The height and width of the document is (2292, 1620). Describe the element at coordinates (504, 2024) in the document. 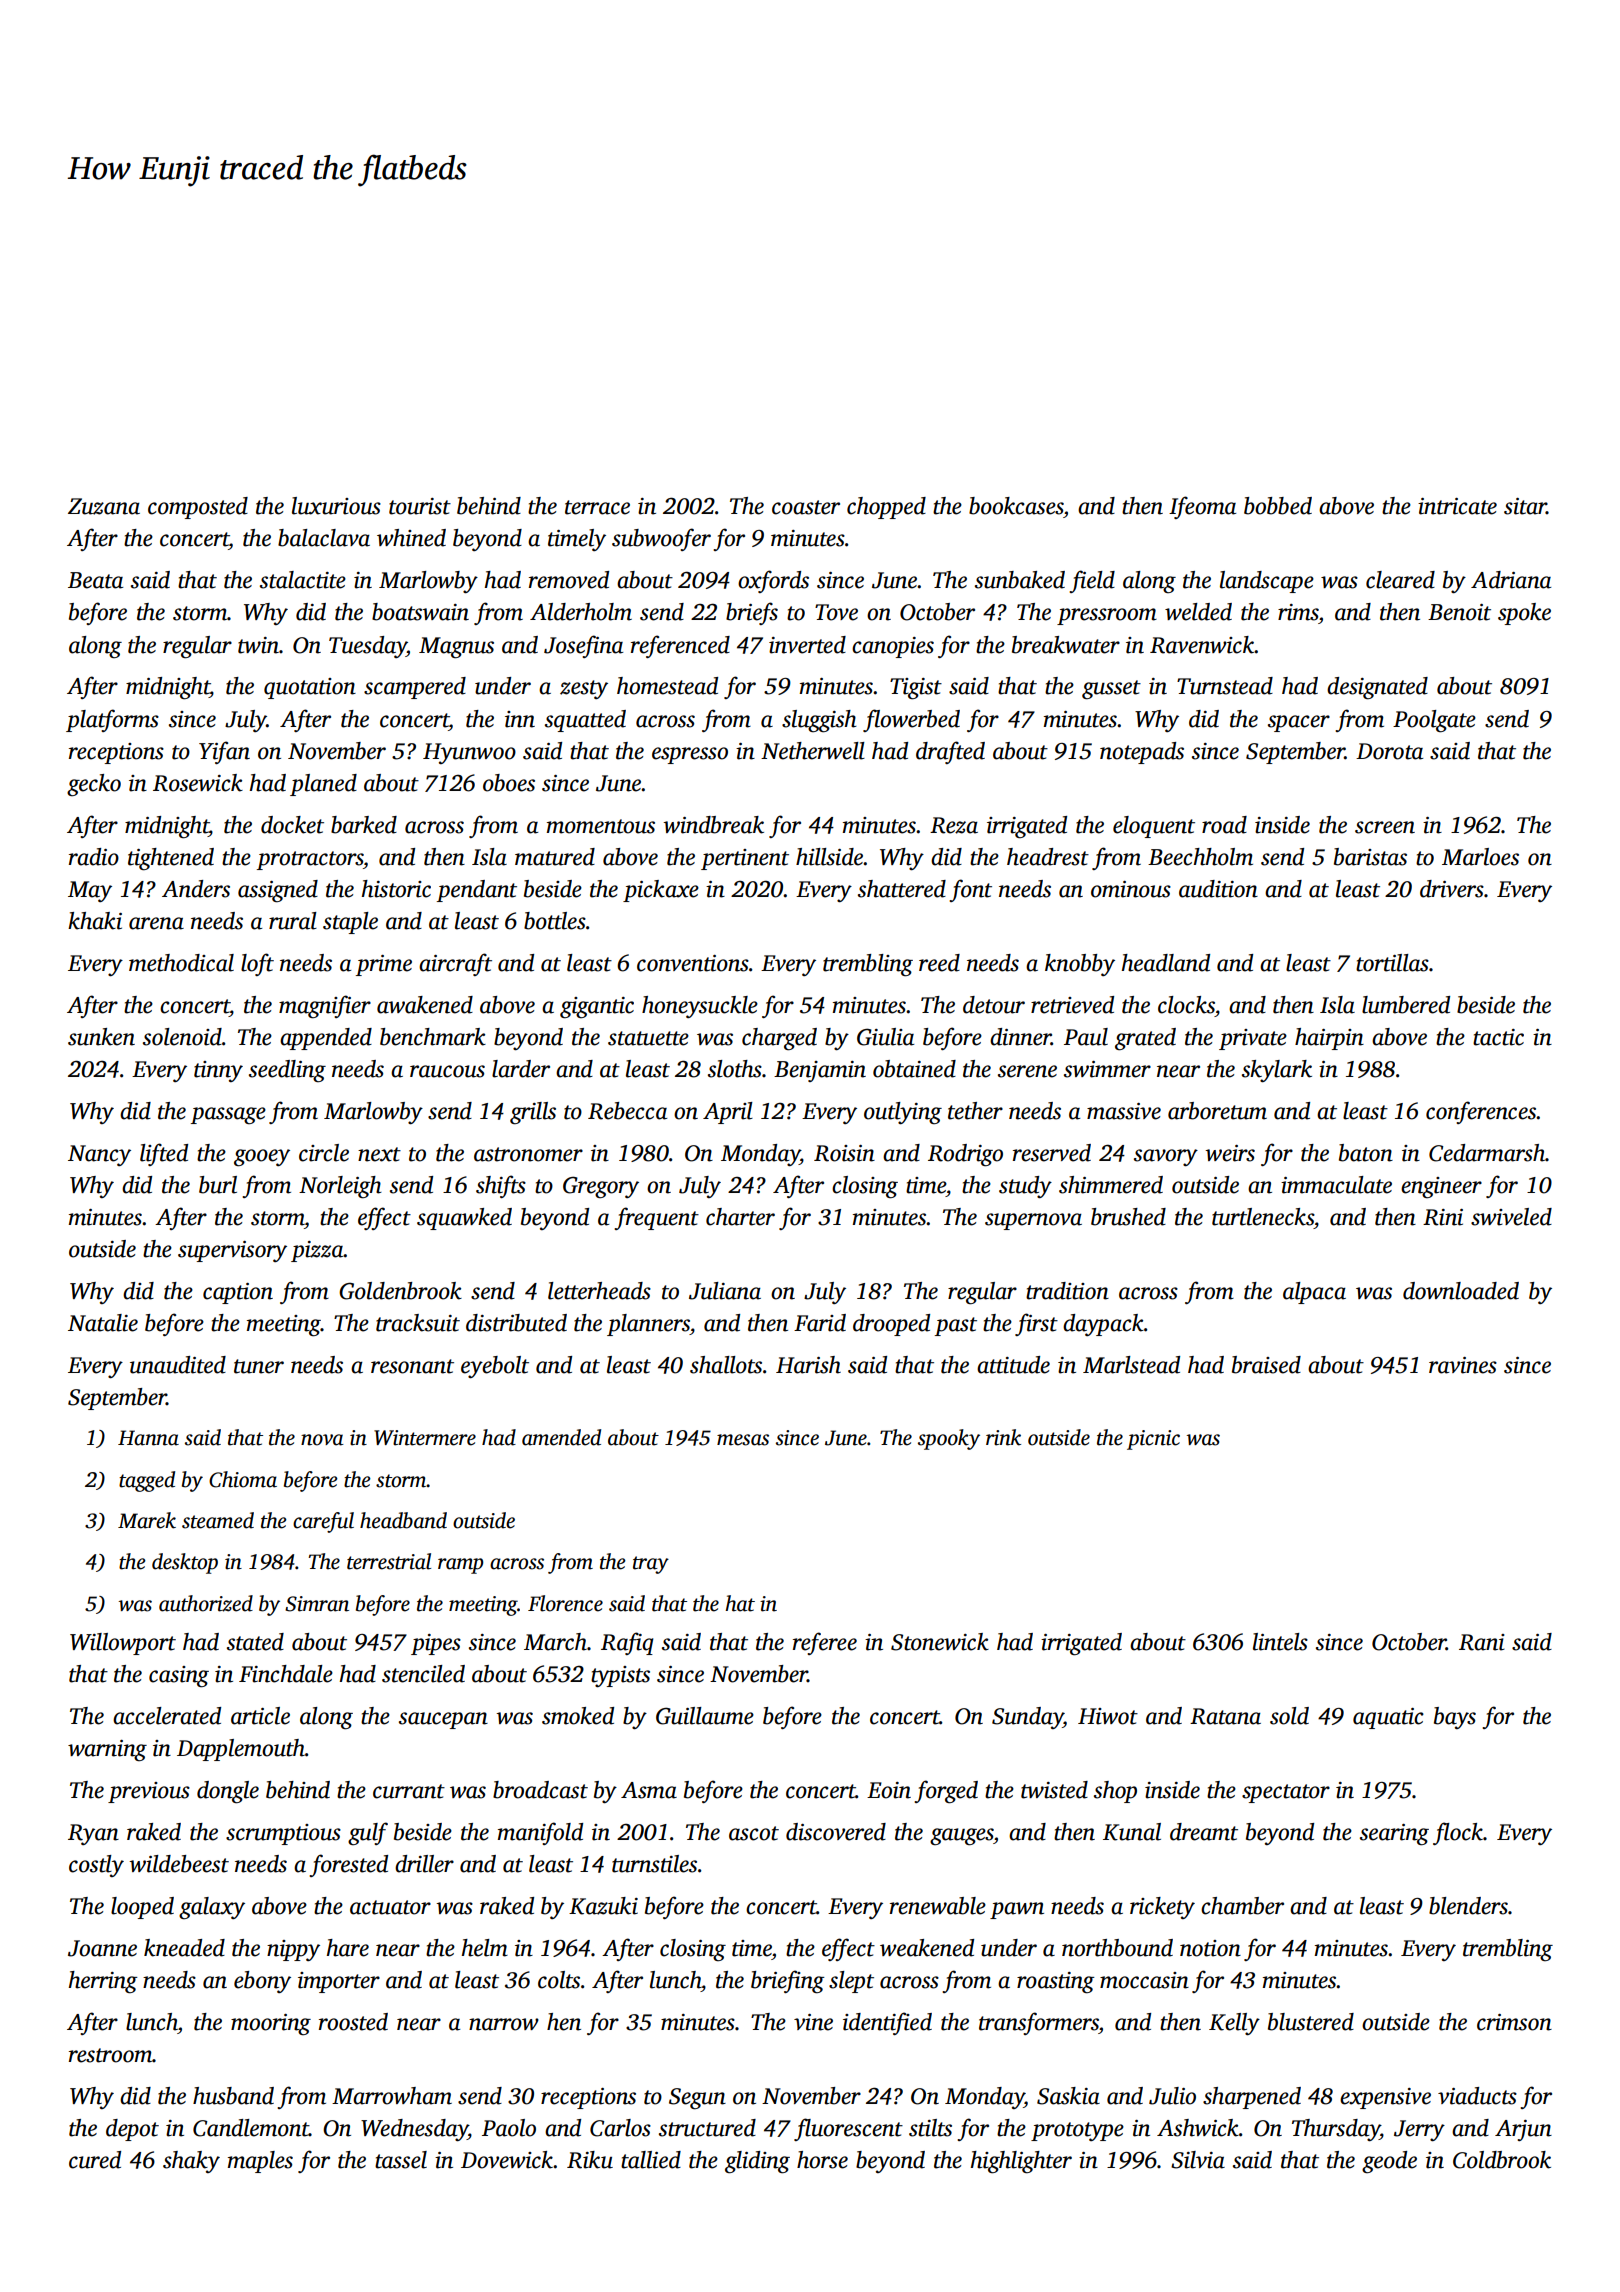

I see `narrow` at that location.
